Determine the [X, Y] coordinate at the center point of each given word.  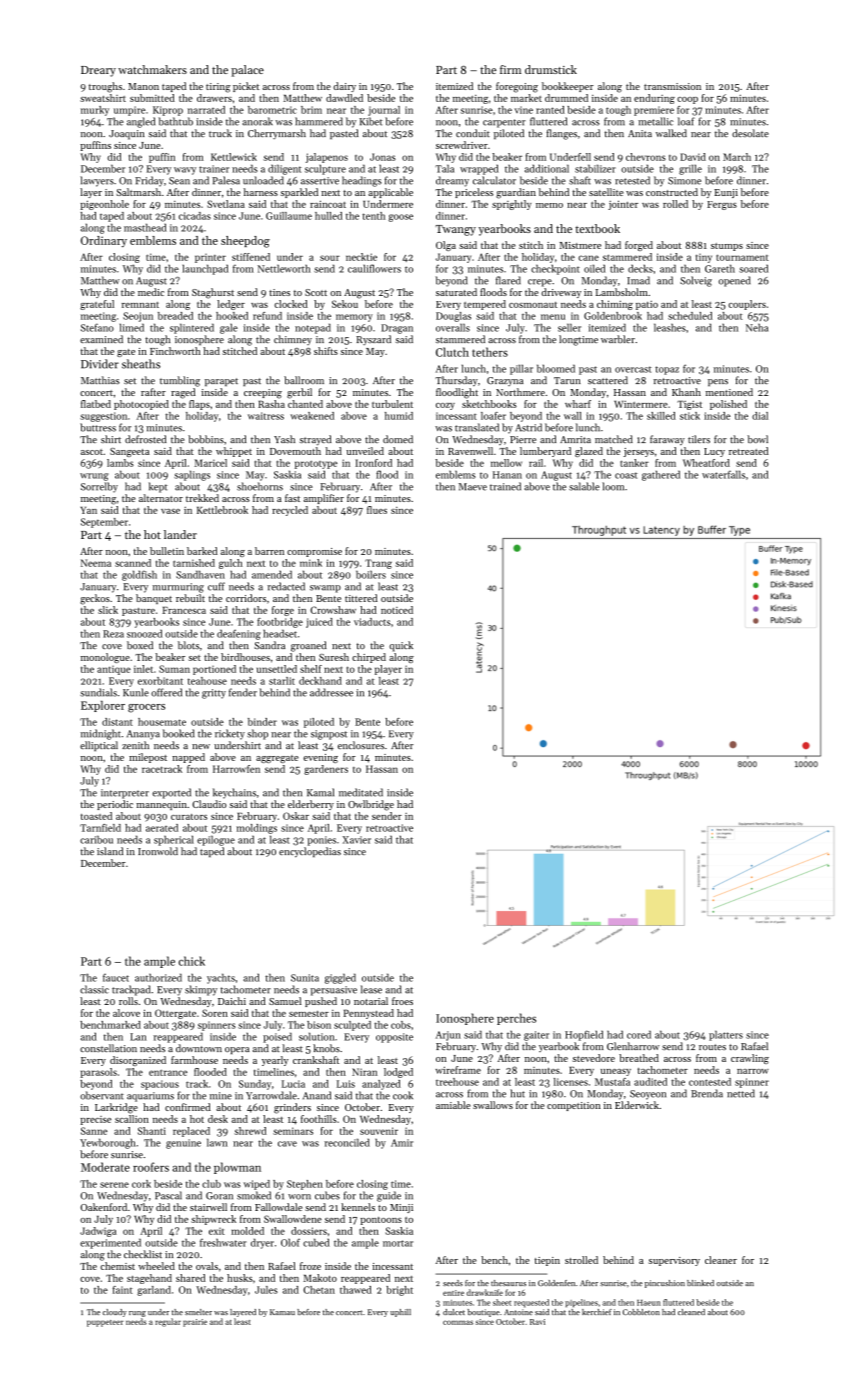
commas [458, 1322]
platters [726, 1035]
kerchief [597, 1312]
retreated [748, 451]
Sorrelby [99, 487]
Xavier [357, 840]
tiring [218, 88]
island [110, 851]
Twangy [456, 230]
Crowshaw [333, 610]
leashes [670, 327]
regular [168, 1322]
